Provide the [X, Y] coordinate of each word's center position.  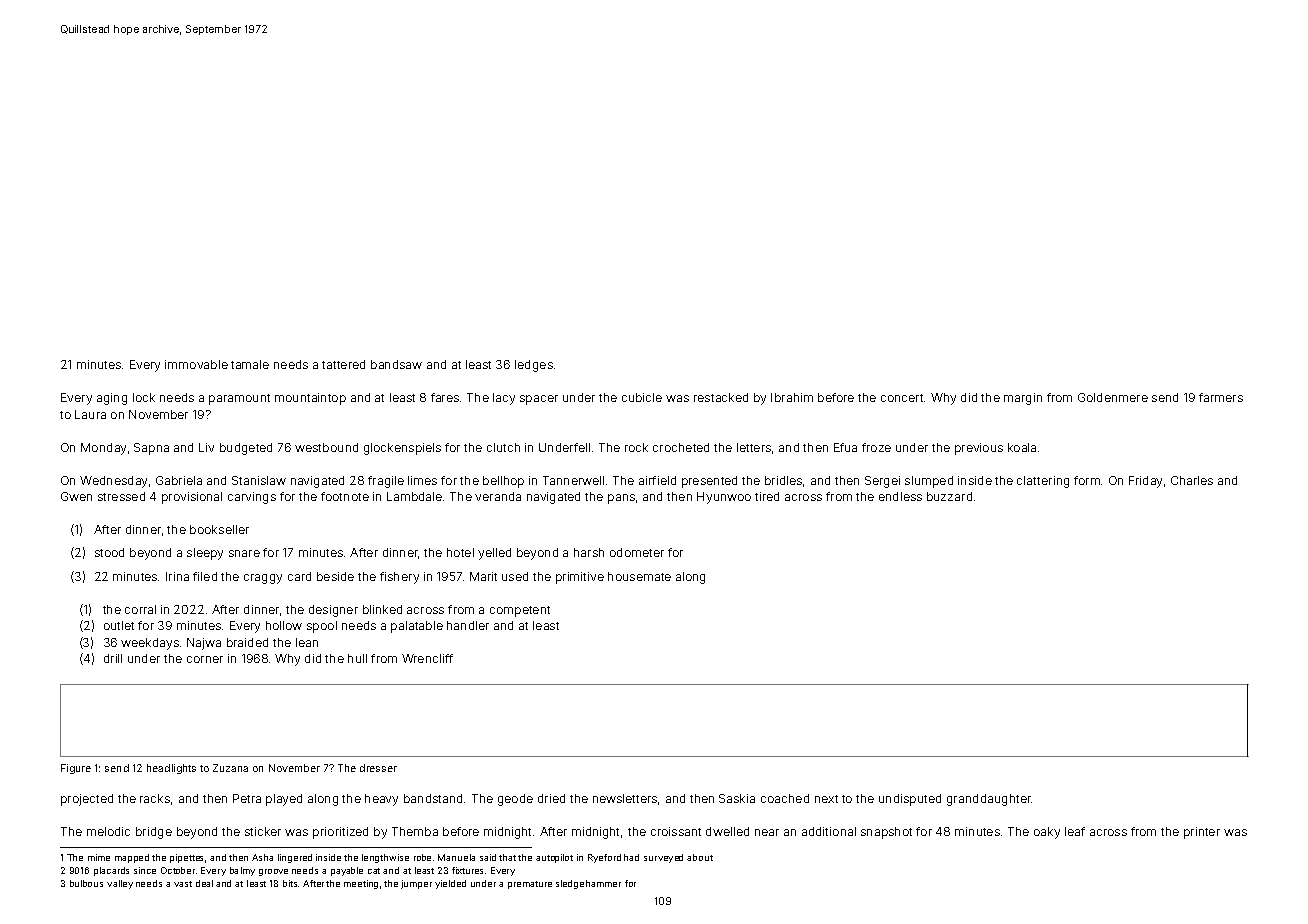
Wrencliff [427, 658]
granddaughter [989, 800]
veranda [498, 496]
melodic [108, 831]
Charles [1192, 480]
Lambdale [414, 496]
